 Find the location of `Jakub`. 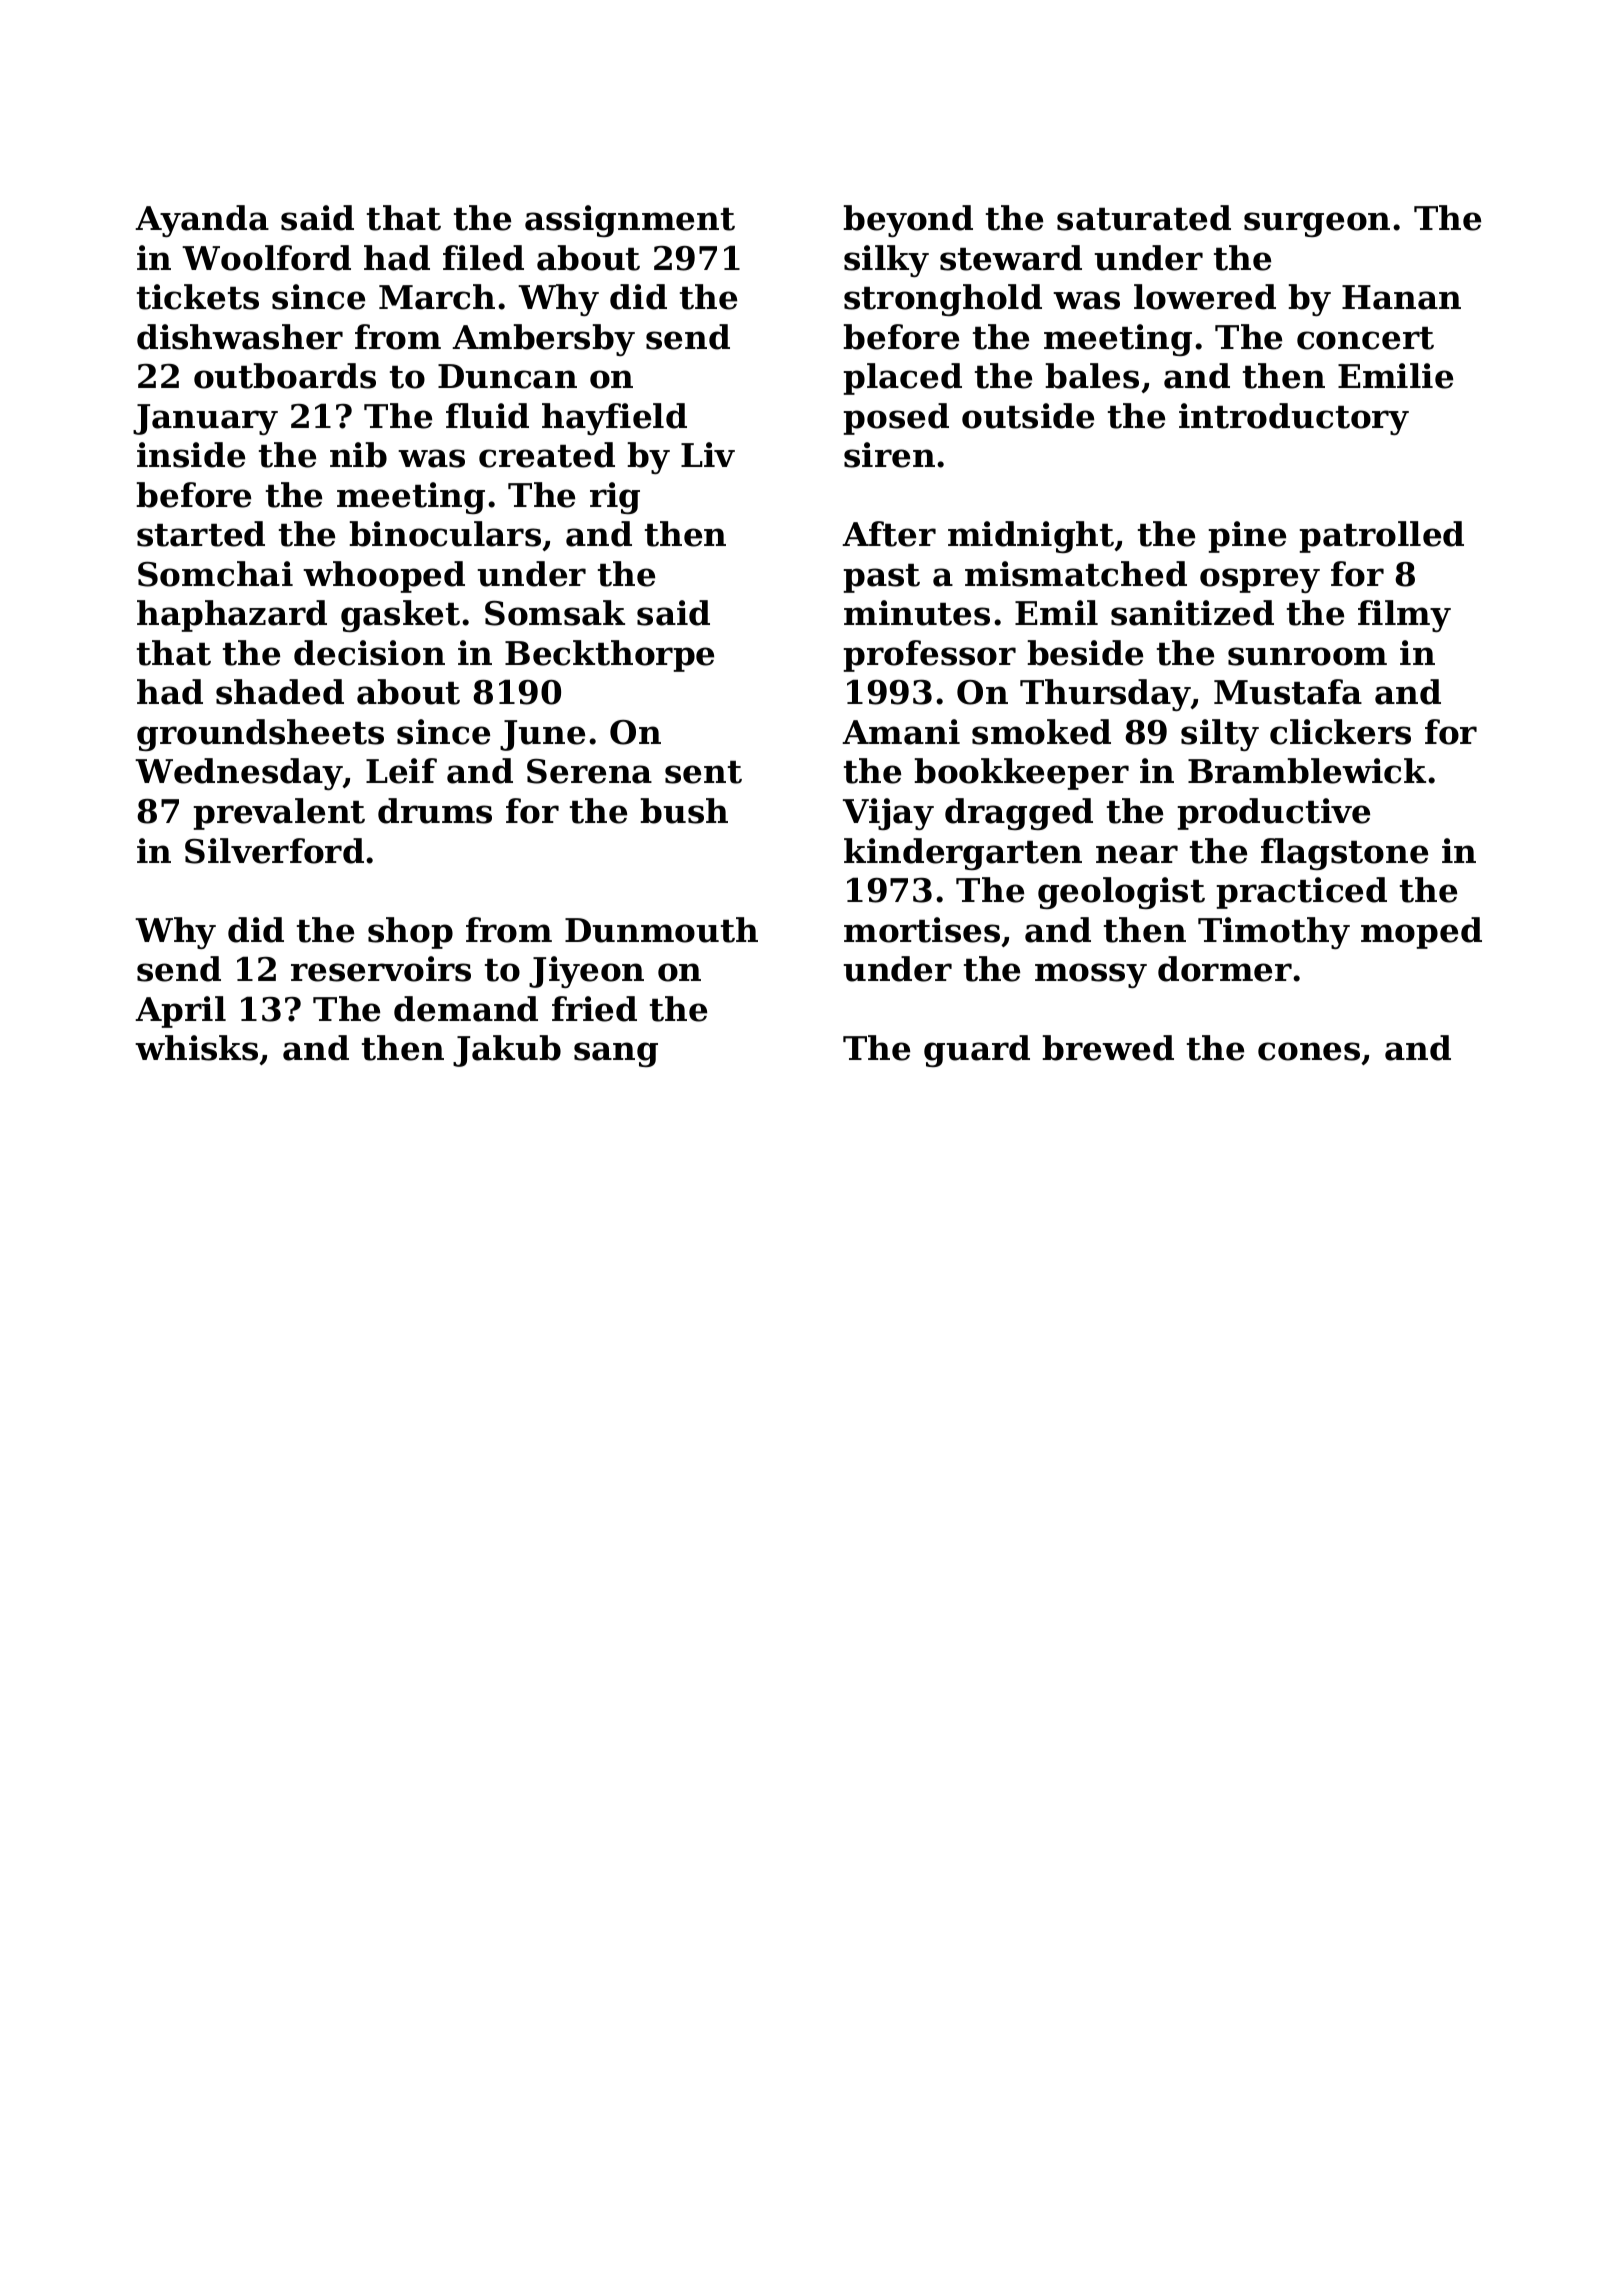

Jakub is located at coordinates (507, 1051).
